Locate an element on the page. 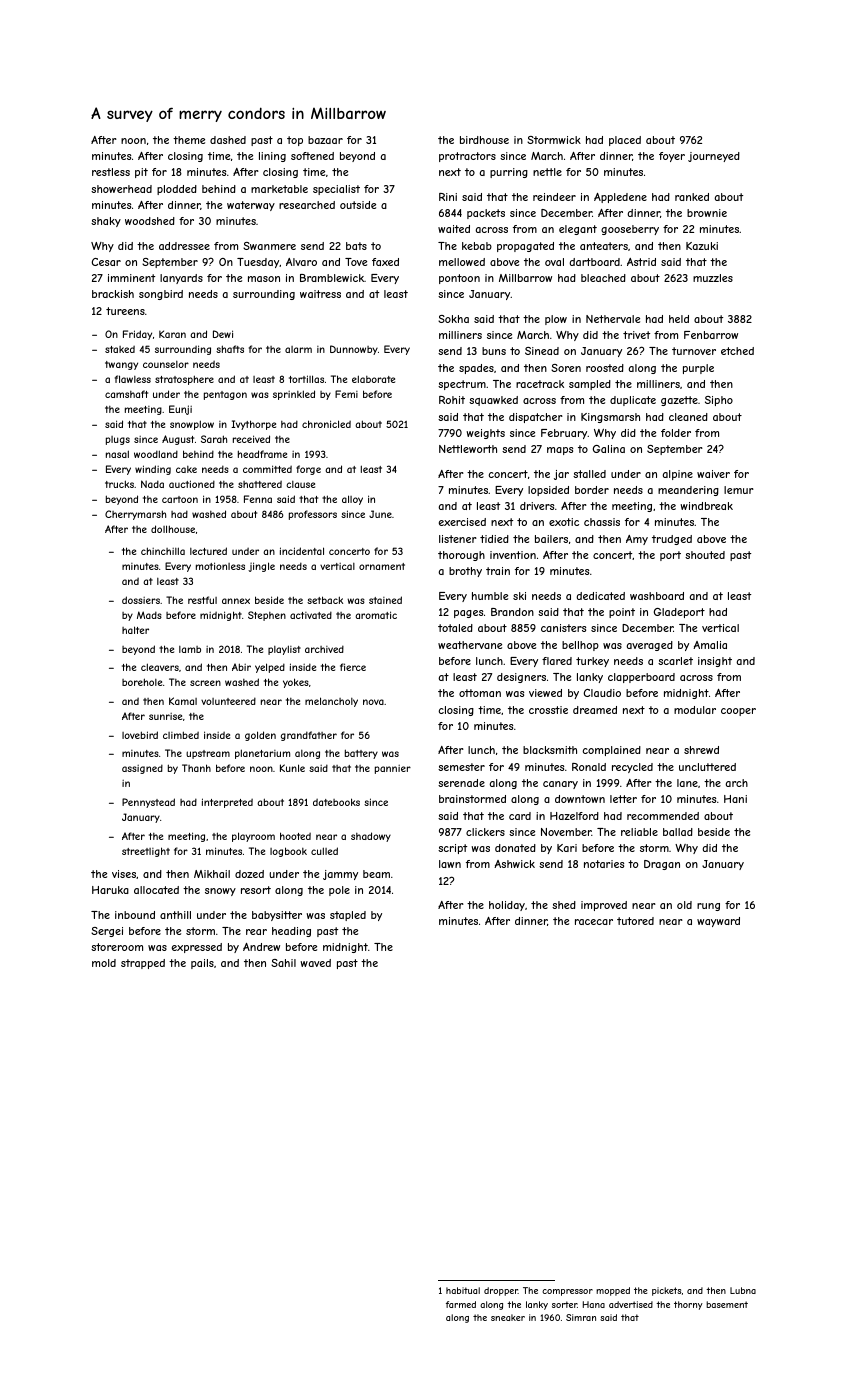  Simran is located at coordinates (581, 1317).
